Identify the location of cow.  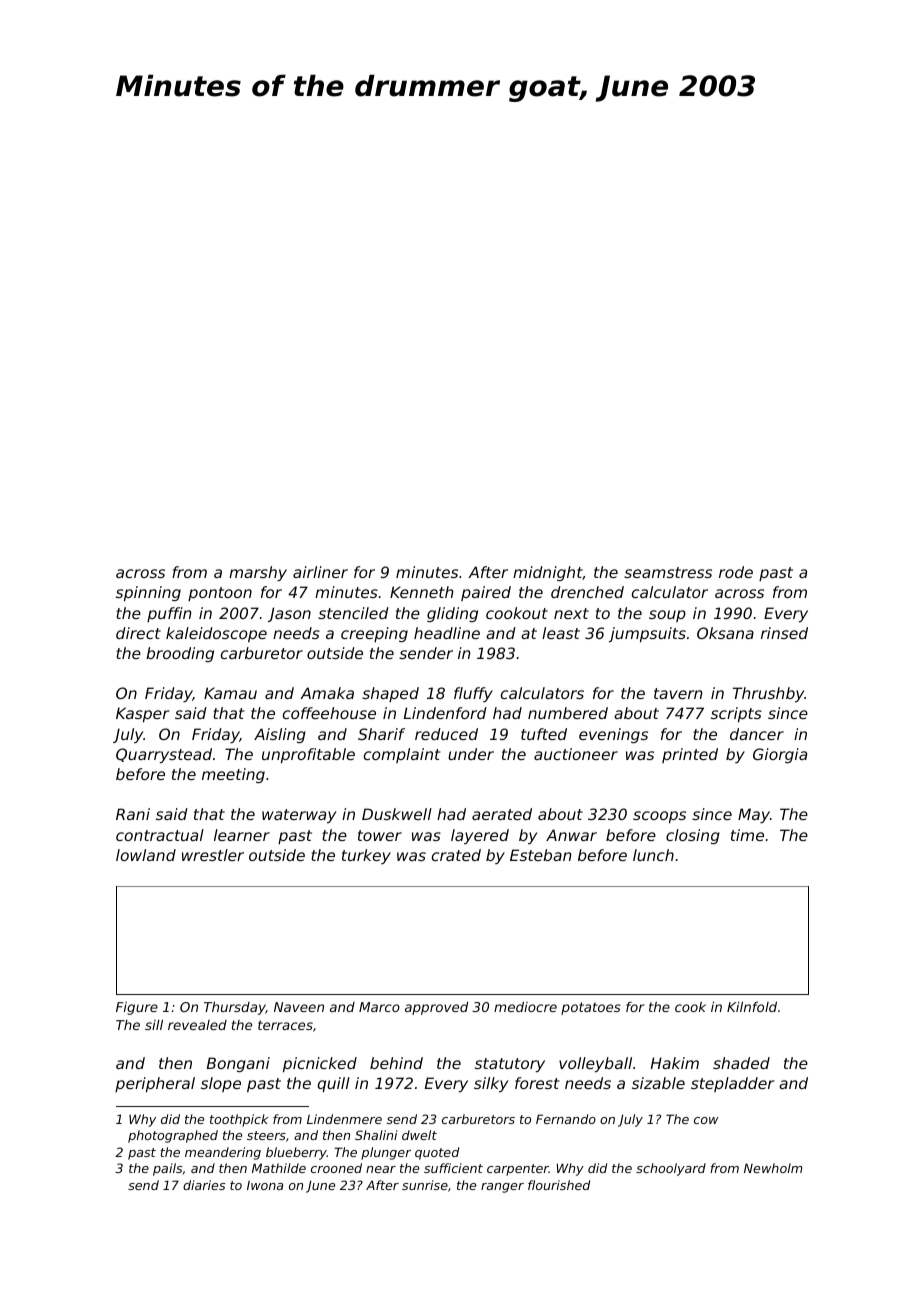
(706, 1120).
